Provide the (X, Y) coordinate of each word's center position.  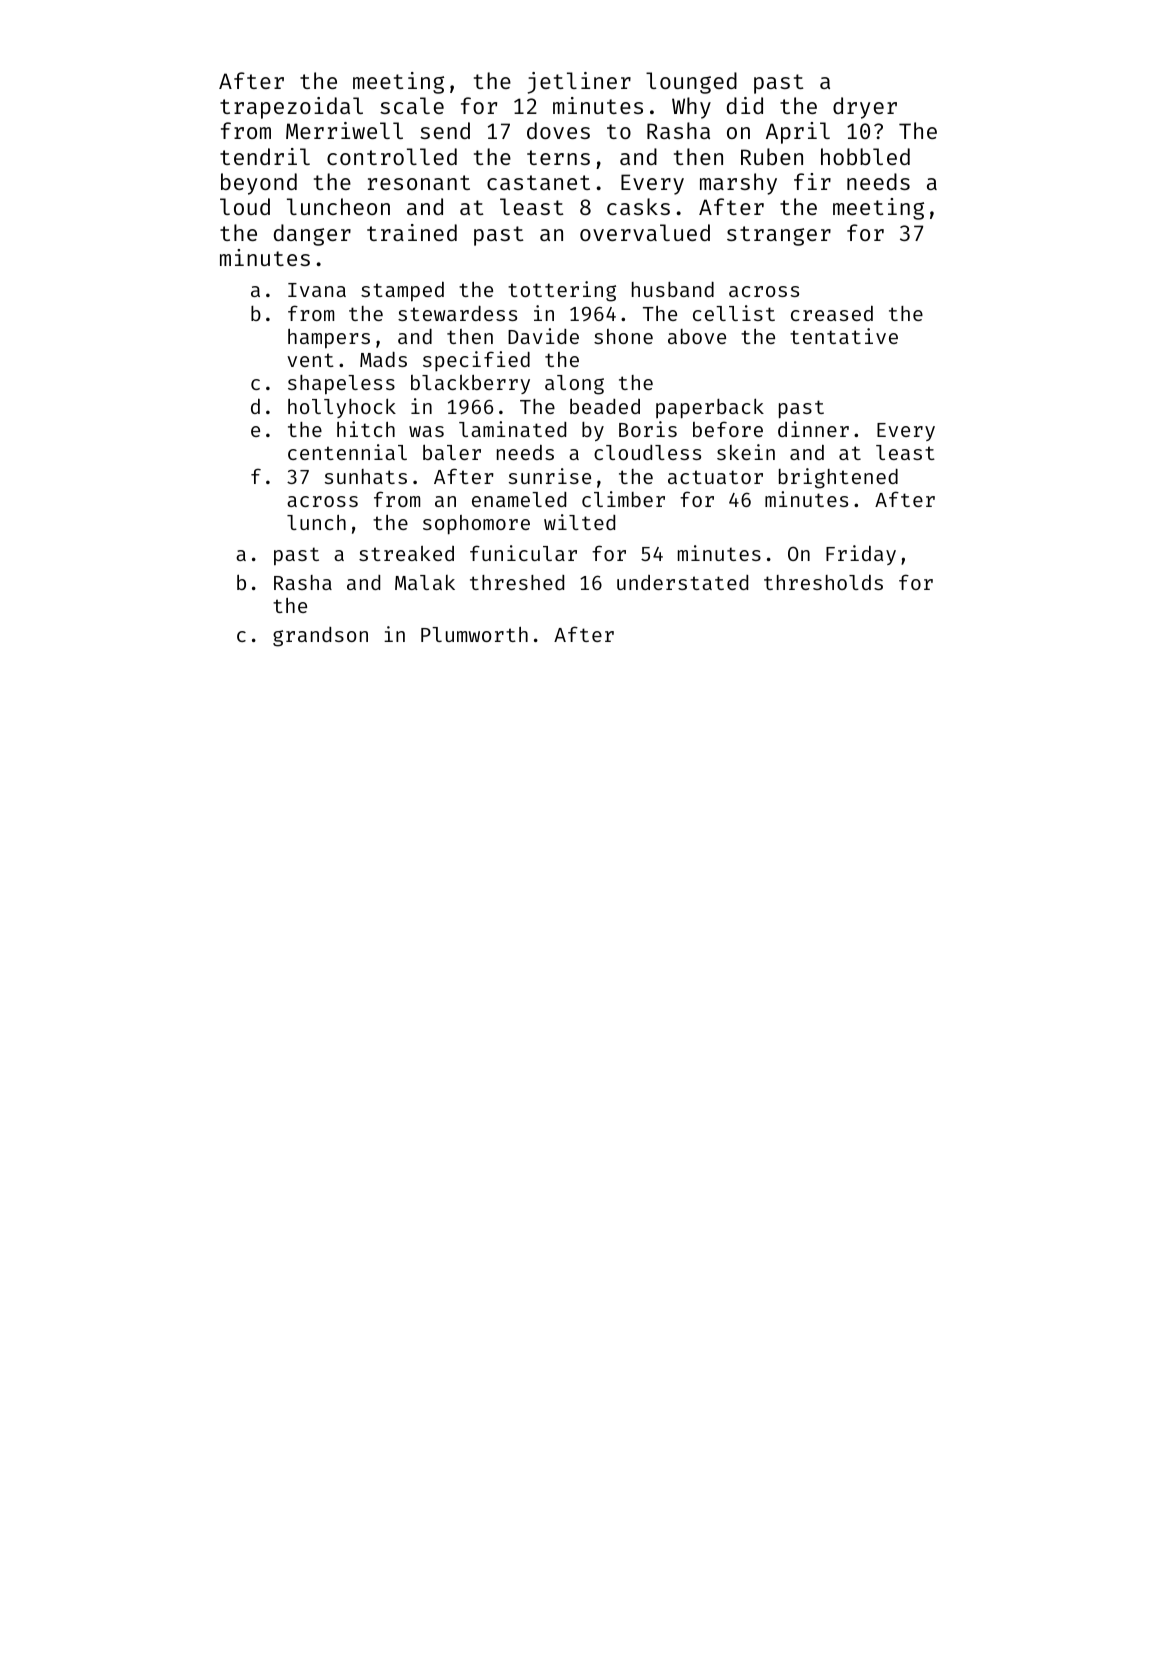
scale (412, 105)
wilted (579, 522)
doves (558, 130)
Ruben (772, 156)
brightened (838, 478)
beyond (259, 184)
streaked (406, 553)
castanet (538, 182)
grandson (320, 637)
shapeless (341, 385)
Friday (861, 555)
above (697, 336)
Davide (543, 336)
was (426, 431)
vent (310, 360)
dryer (865, 108)
